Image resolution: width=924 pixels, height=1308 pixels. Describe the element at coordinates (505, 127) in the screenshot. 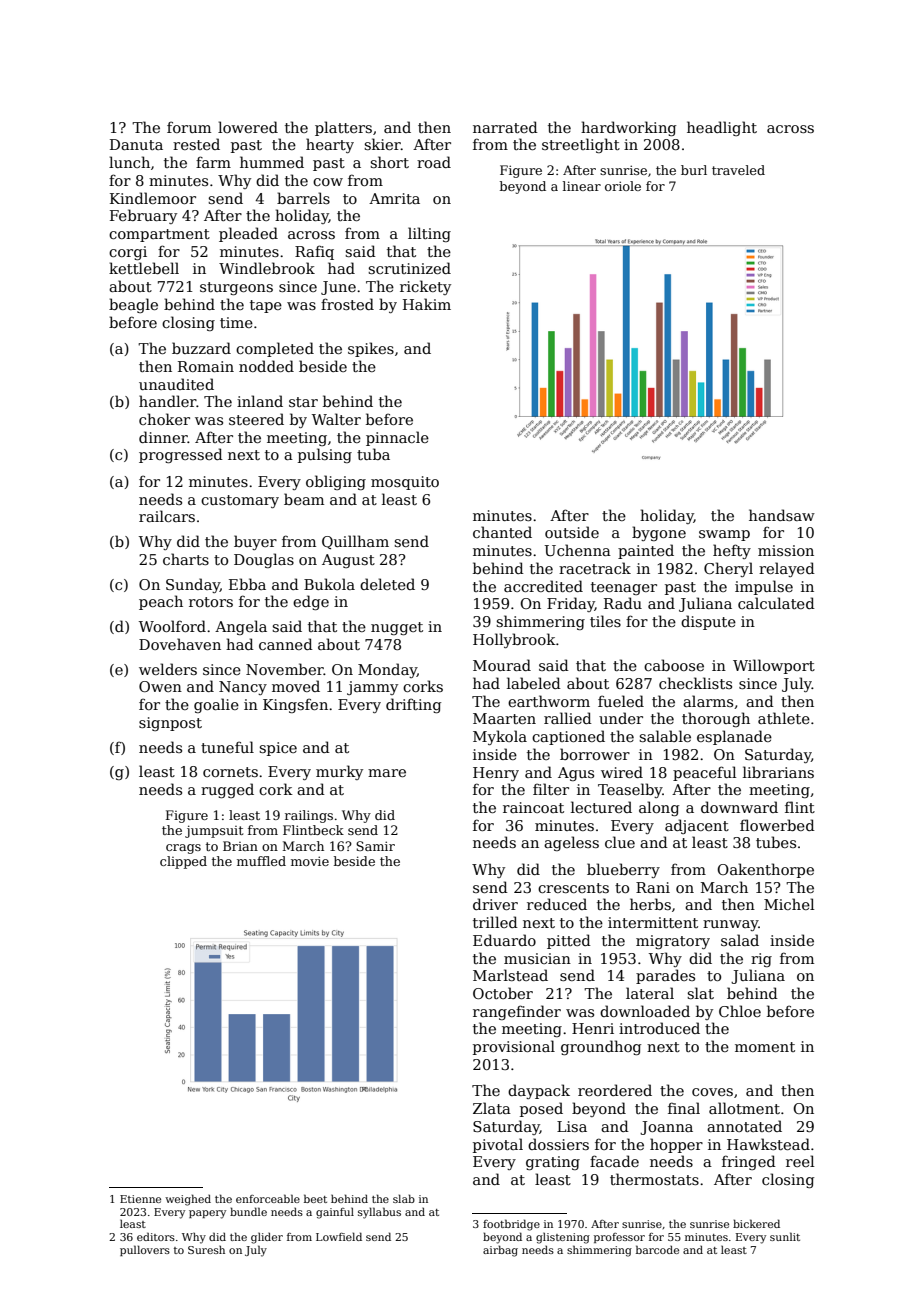

I see `narrated` at that location.
